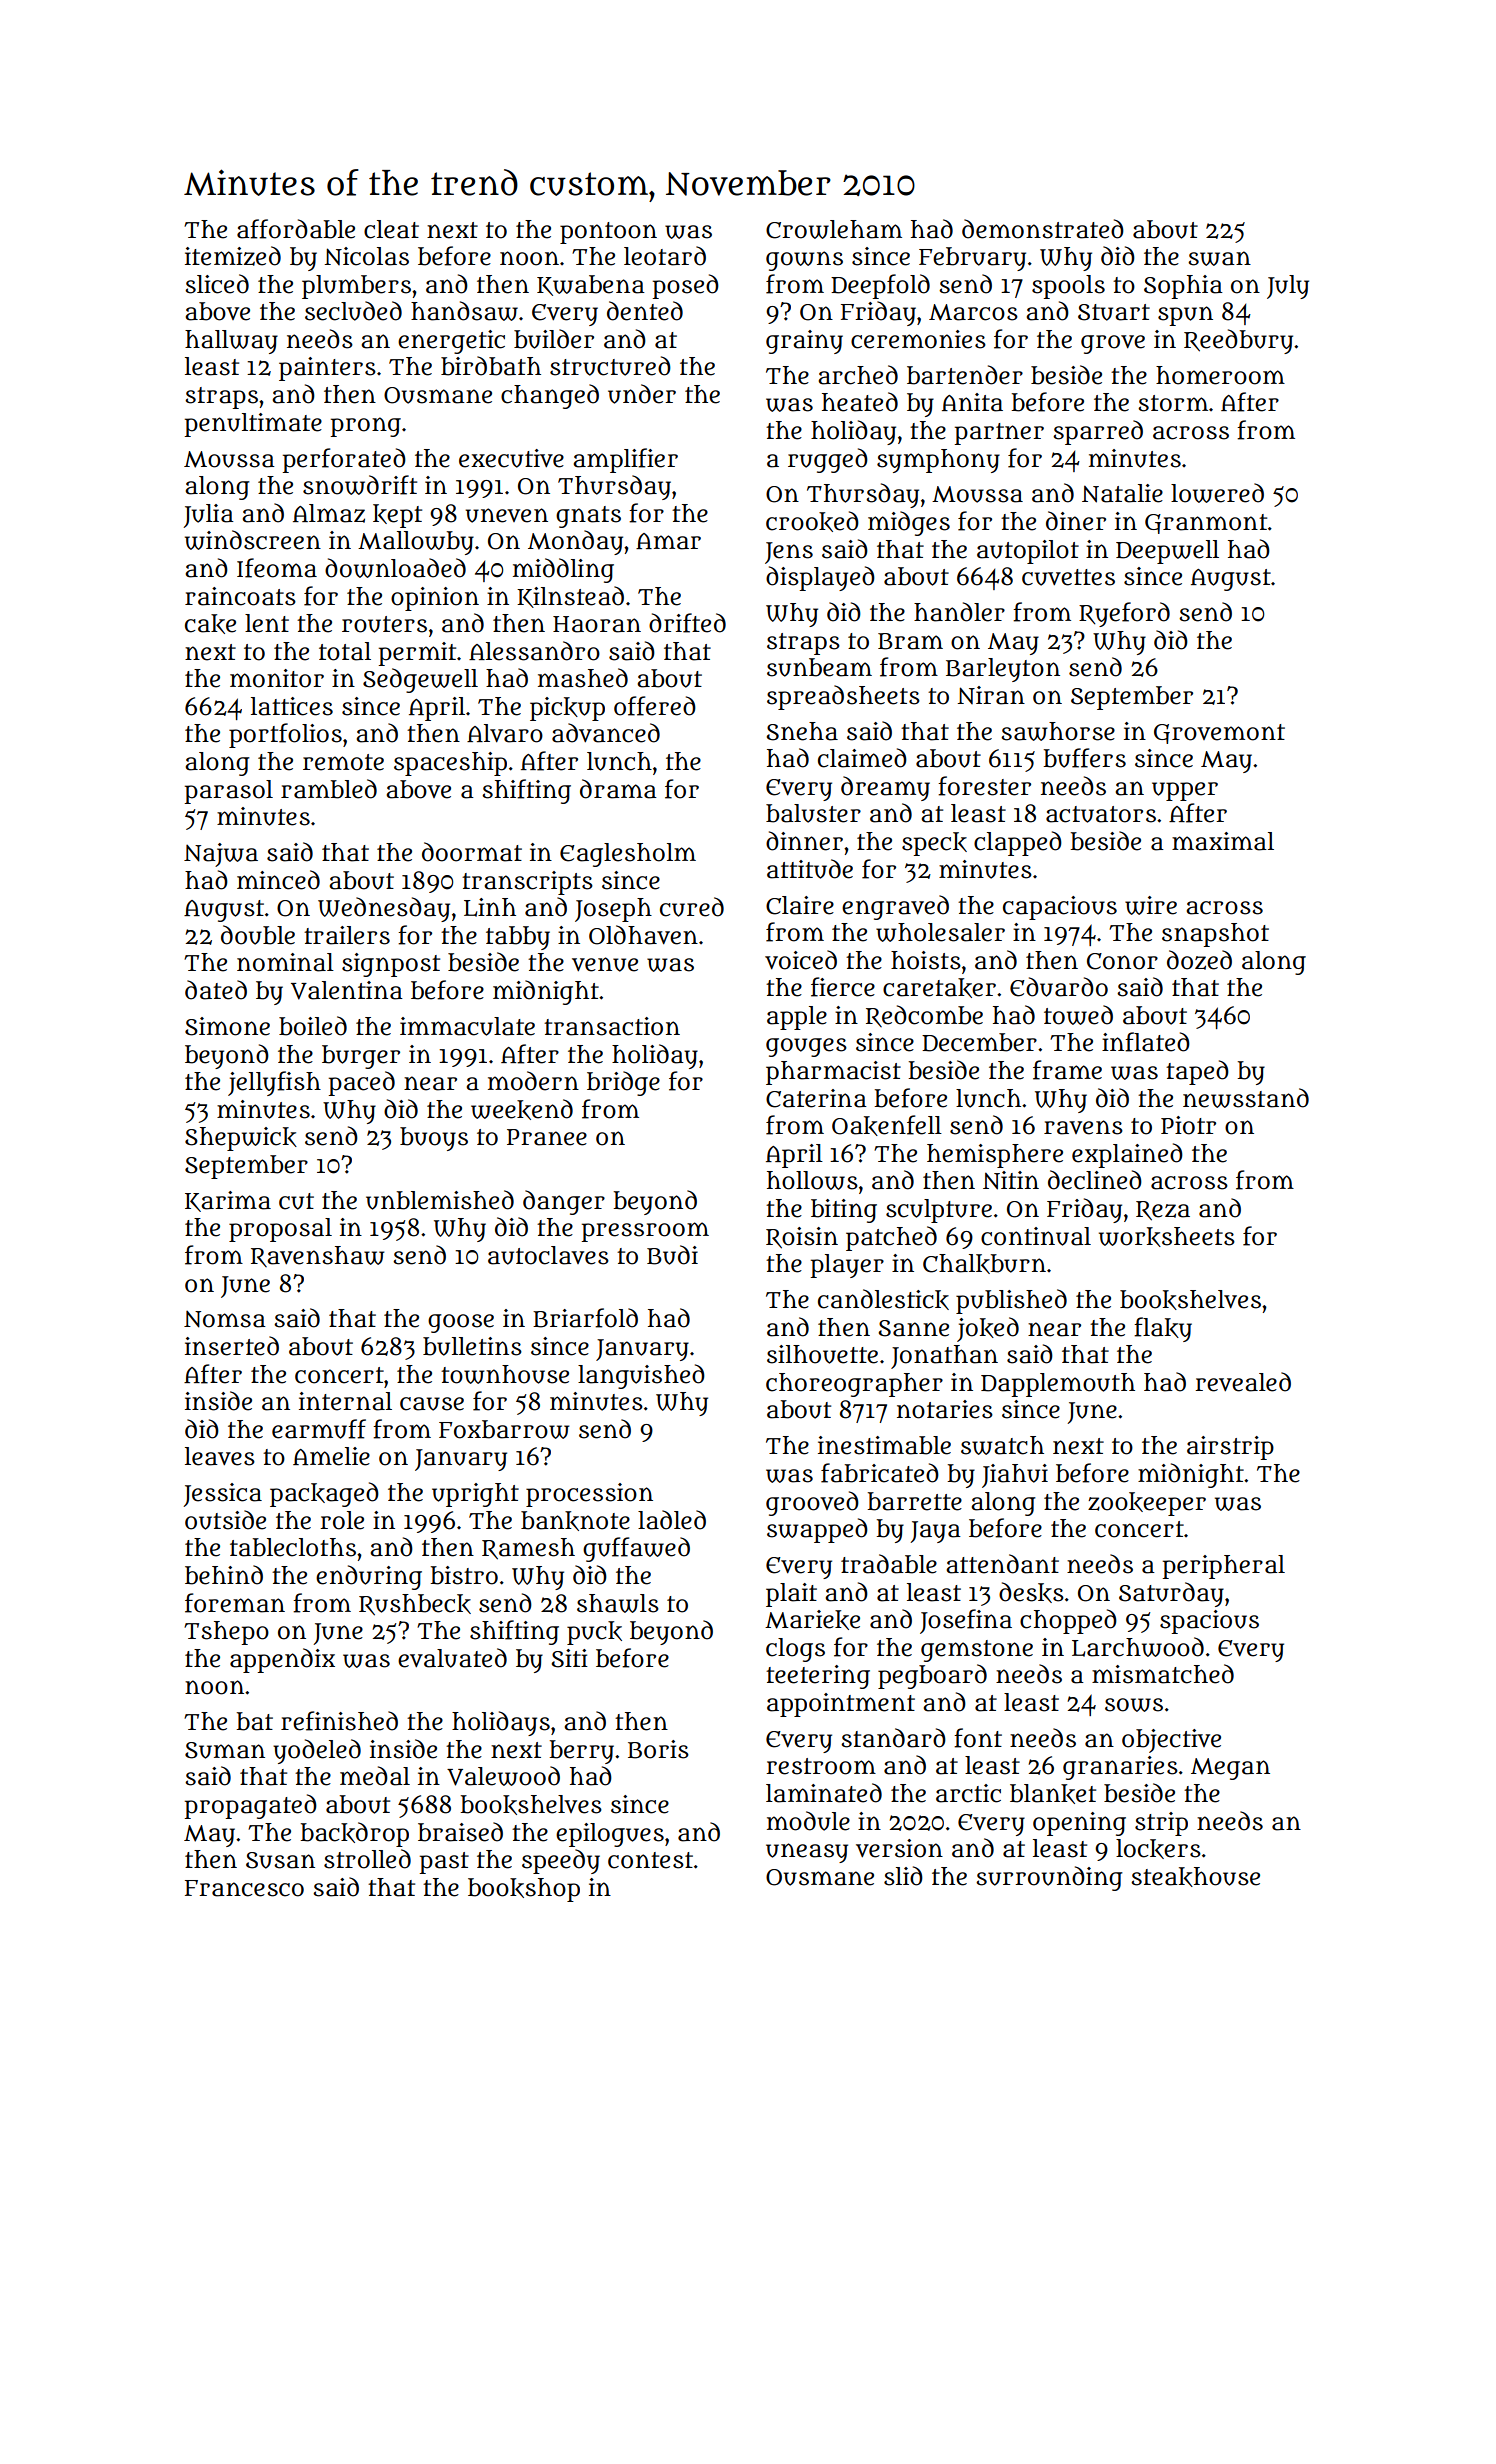 The image size is (1496, 2464). I want to click on weekend, so click(522, 1109).
